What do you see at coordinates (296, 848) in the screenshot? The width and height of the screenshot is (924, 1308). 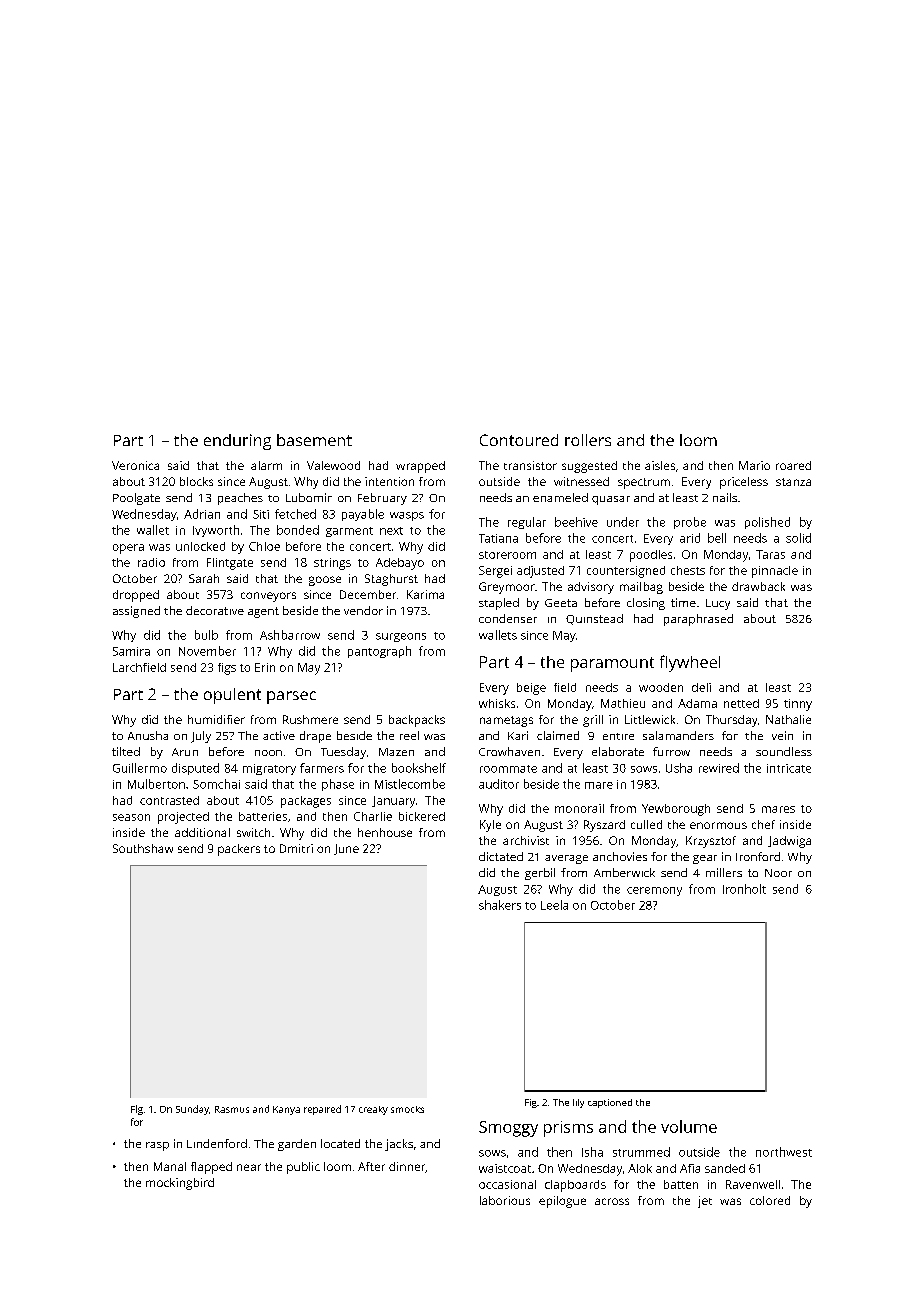 I see `Dmitri` at bounding box center [296, 848].
